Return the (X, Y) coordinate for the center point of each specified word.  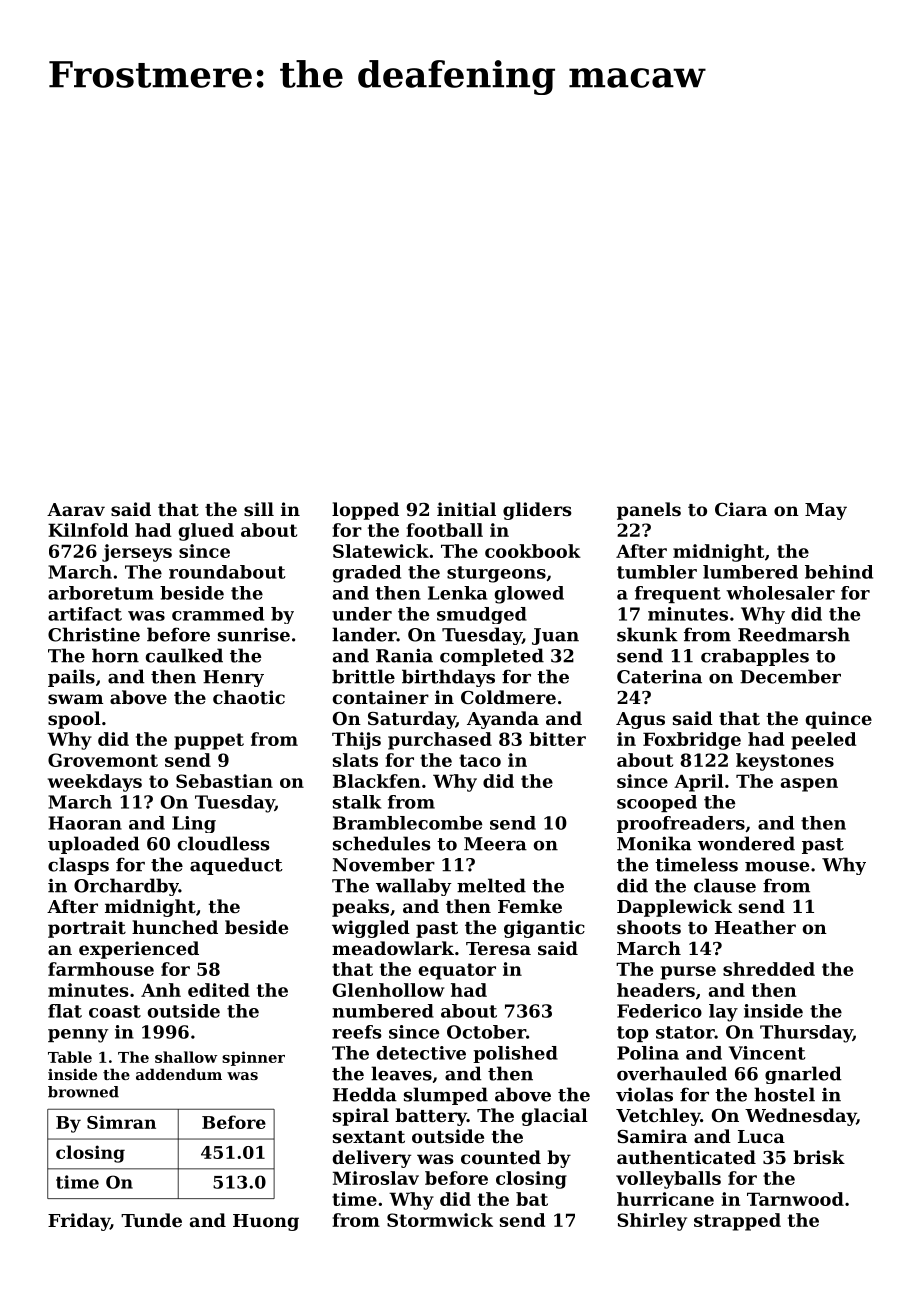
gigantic (544, 929)
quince (839, 720)
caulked (184, 655)
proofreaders (681, 824)
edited (219, 990)
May (826, 511)
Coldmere (508, 697)
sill (259, 509)
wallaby (414, 887)
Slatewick (381, 551)
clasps (78, 866)
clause (725, 885)
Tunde (151, 1220)
